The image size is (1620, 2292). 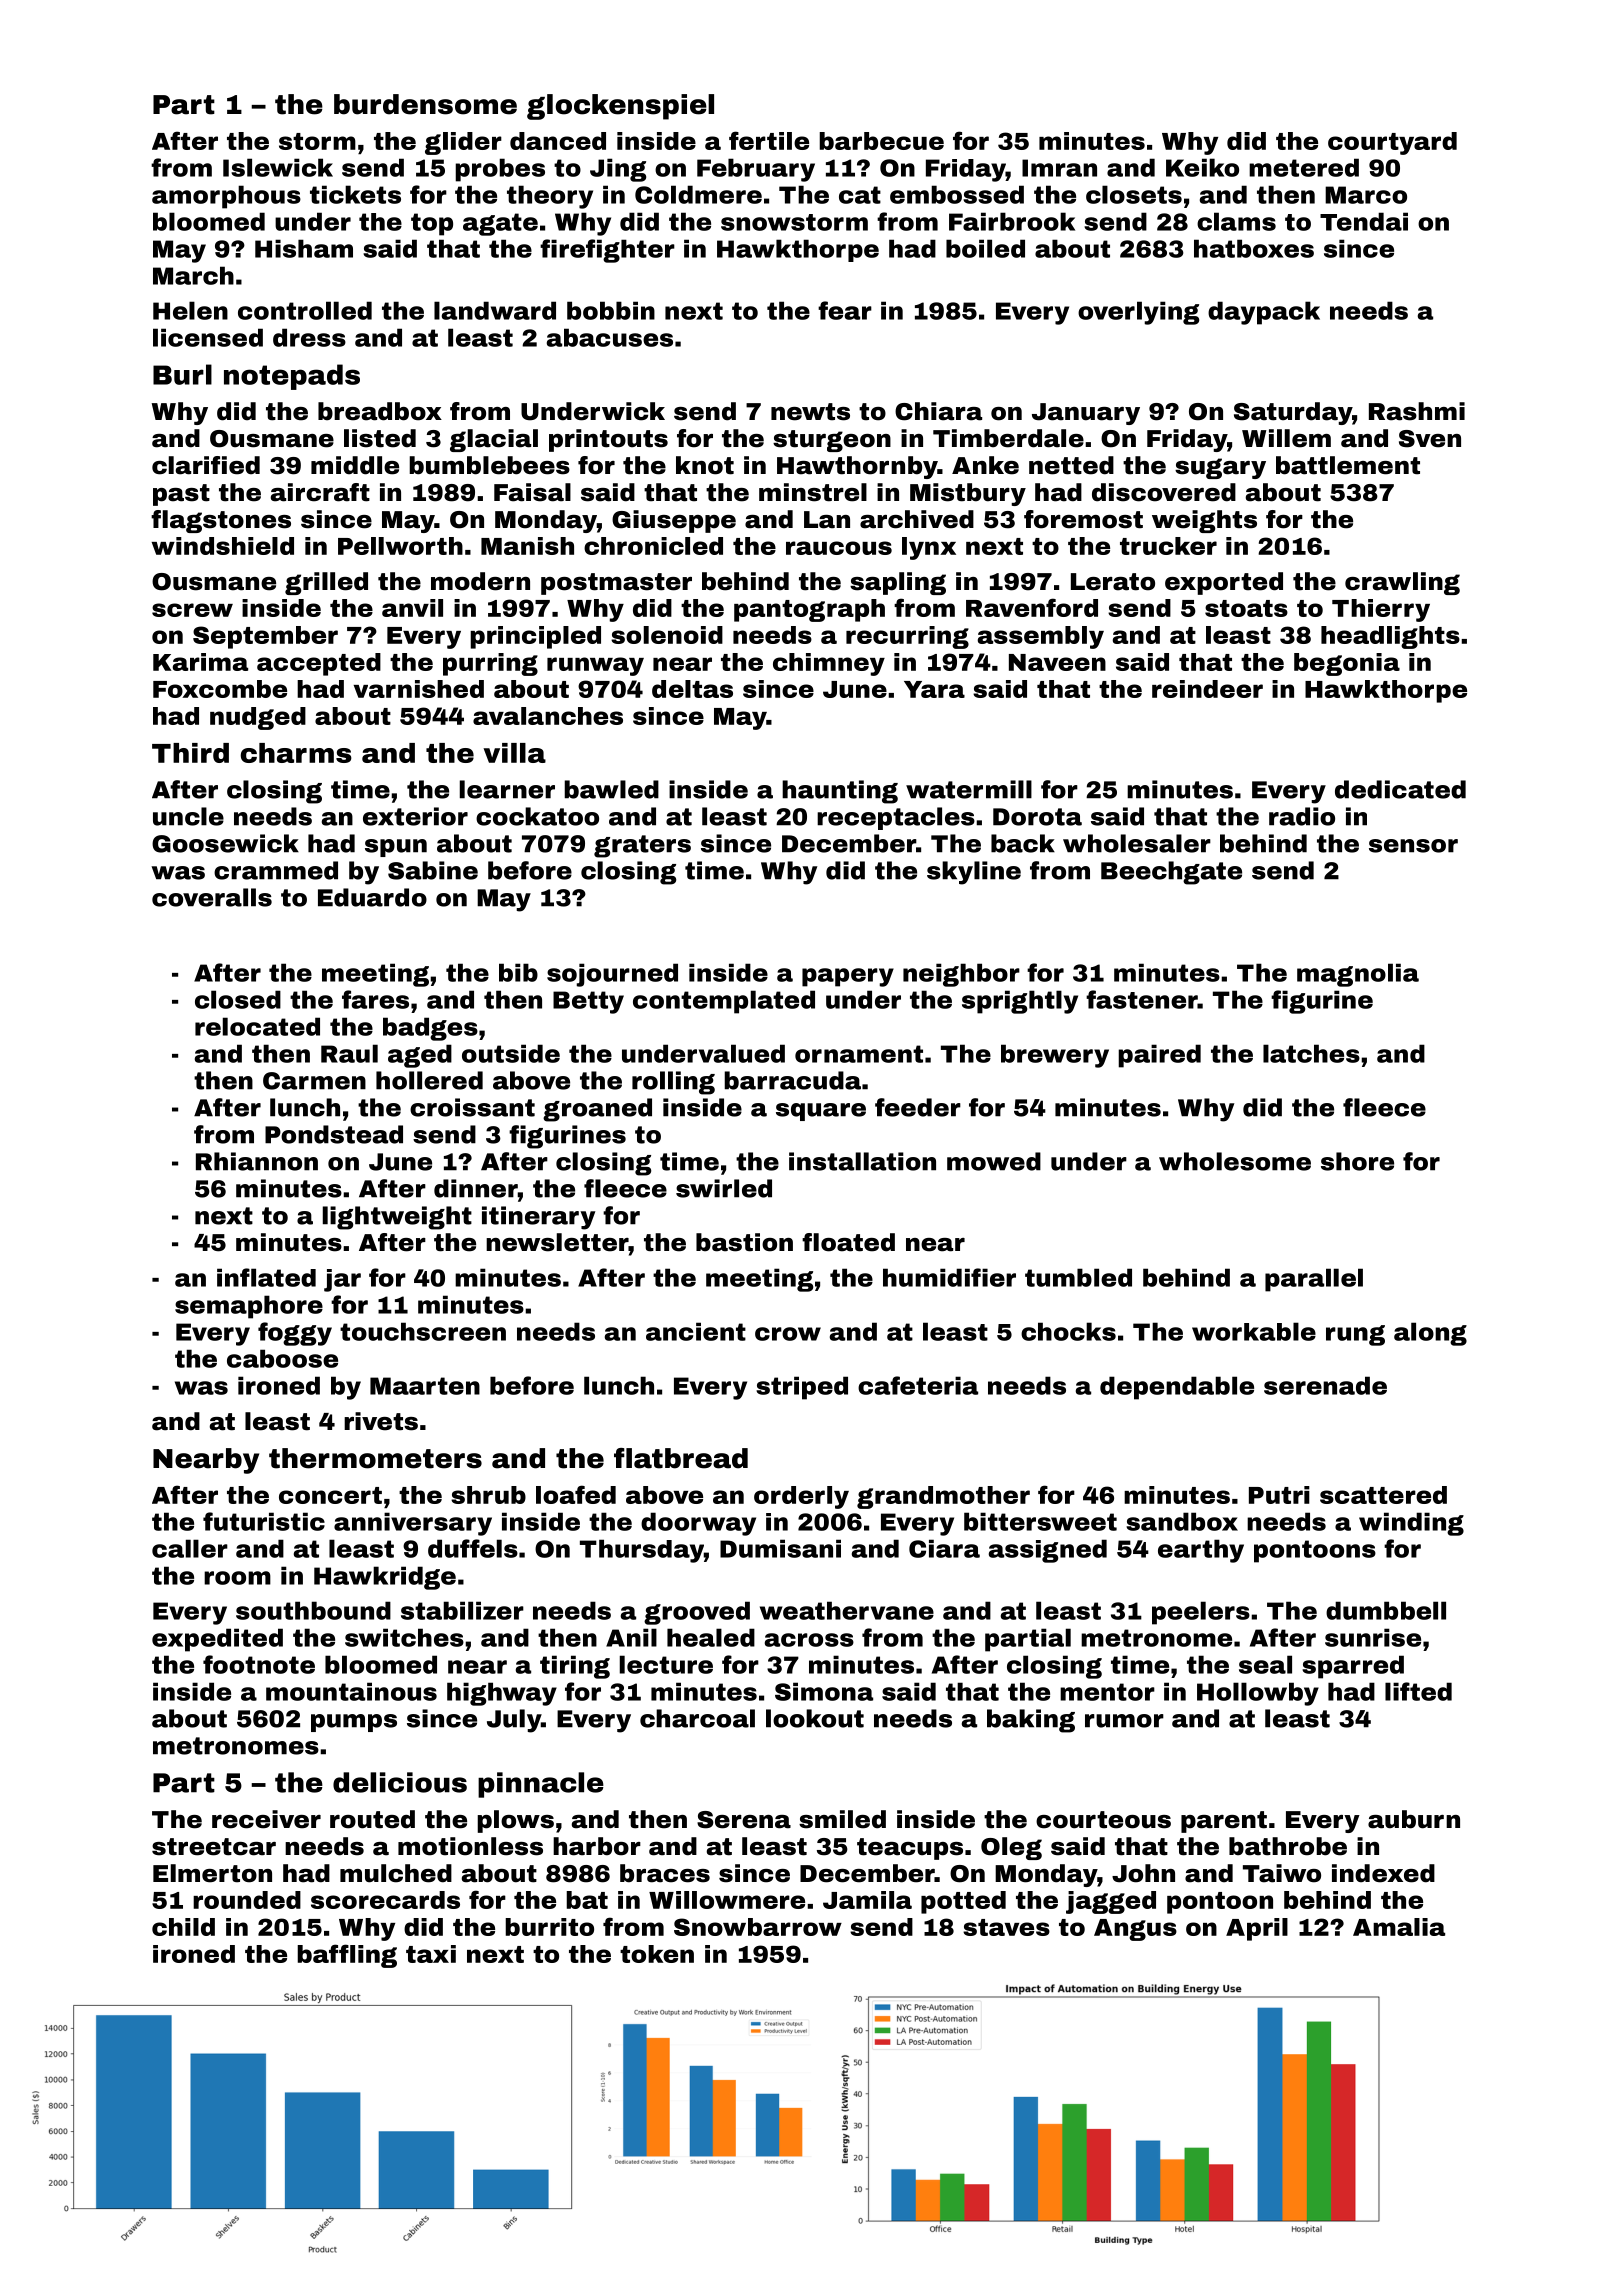 What do you see at coordinates (226, 197) in the screenshot?
I see `amorphous` at bounding box center [226, 197].
